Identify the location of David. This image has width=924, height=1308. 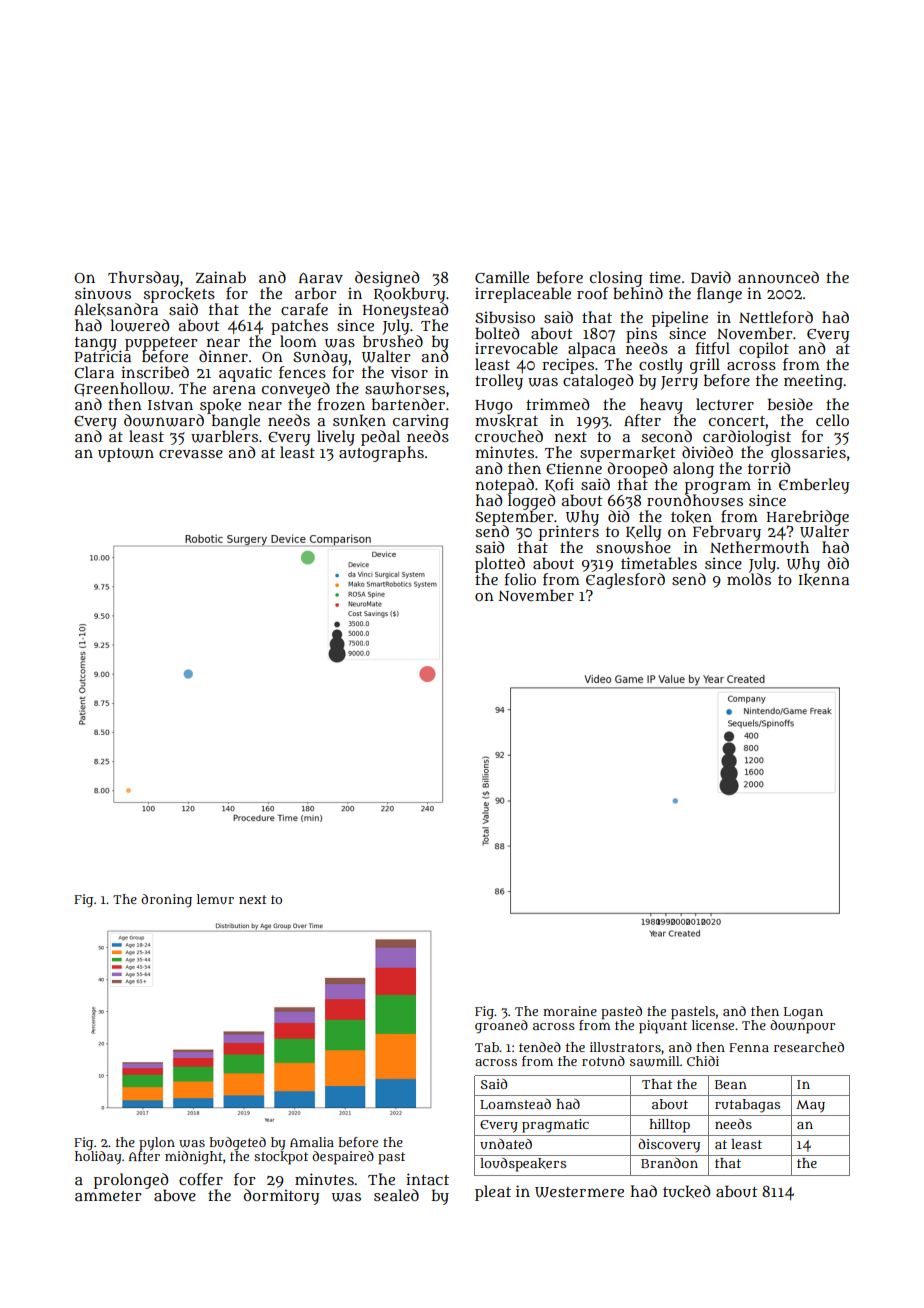
(711, 277).
